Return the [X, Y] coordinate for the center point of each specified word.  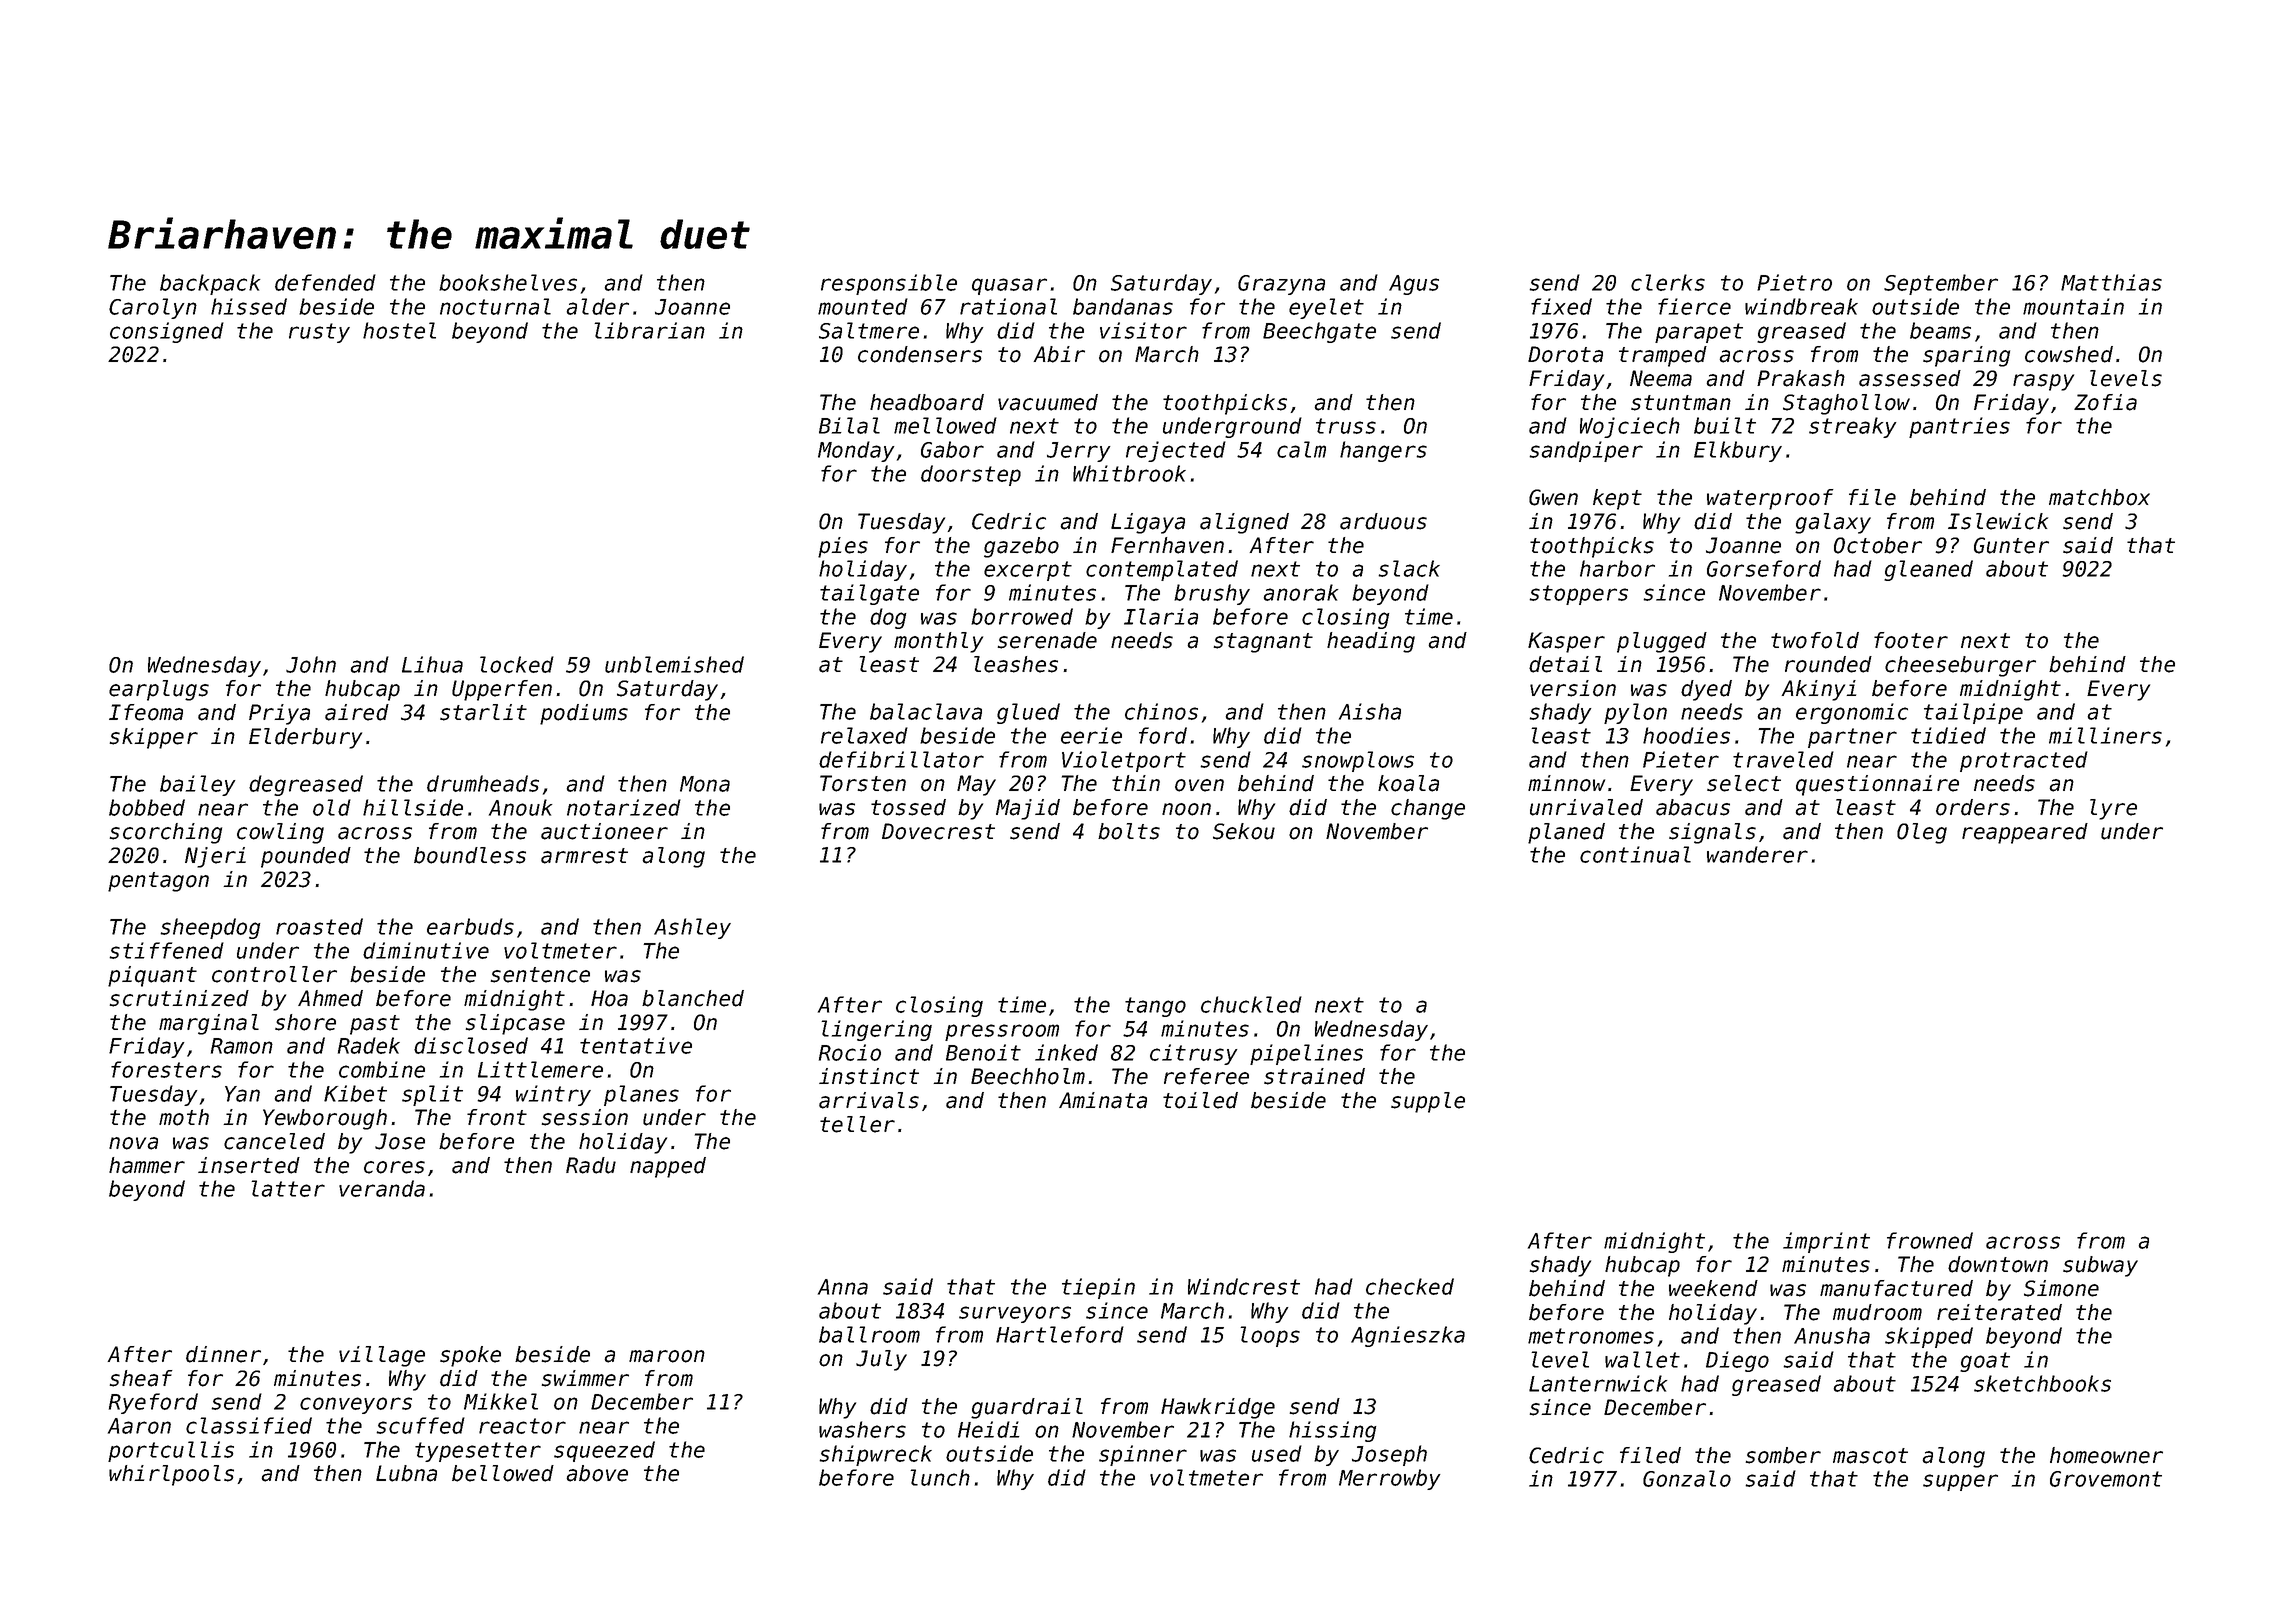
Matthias [2111, 282]
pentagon [158, 882]
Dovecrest [938, 831]
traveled [1783, 759]
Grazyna [1281, 285]
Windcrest [1244, 1286]
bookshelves [508, 282]
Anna [843, 1287]
